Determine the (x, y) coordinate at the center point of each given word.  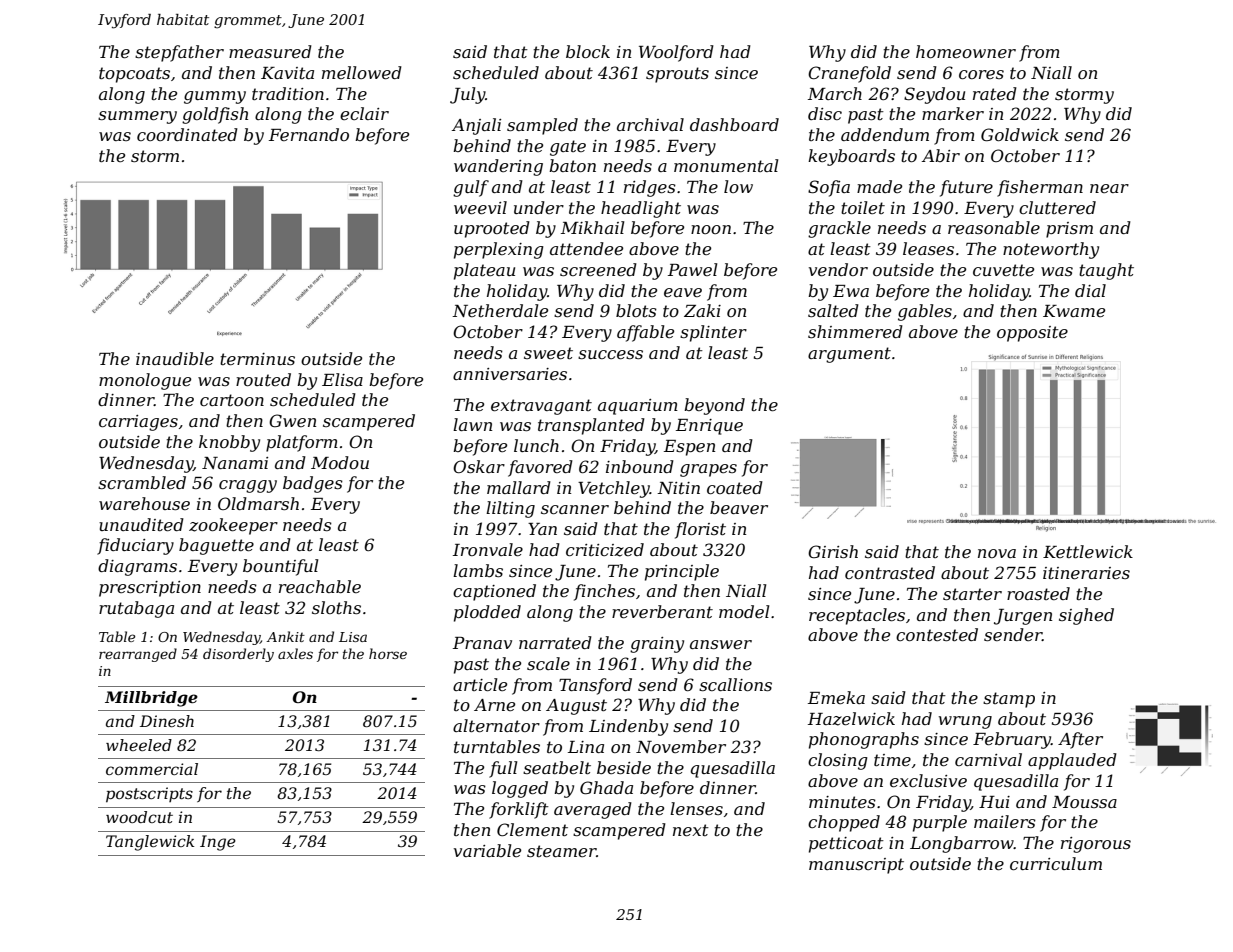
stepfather (179, 53)
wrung (965, 722)
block (588, 51)
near (1109, 188)
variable (487, 850)
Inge (218, 843)
